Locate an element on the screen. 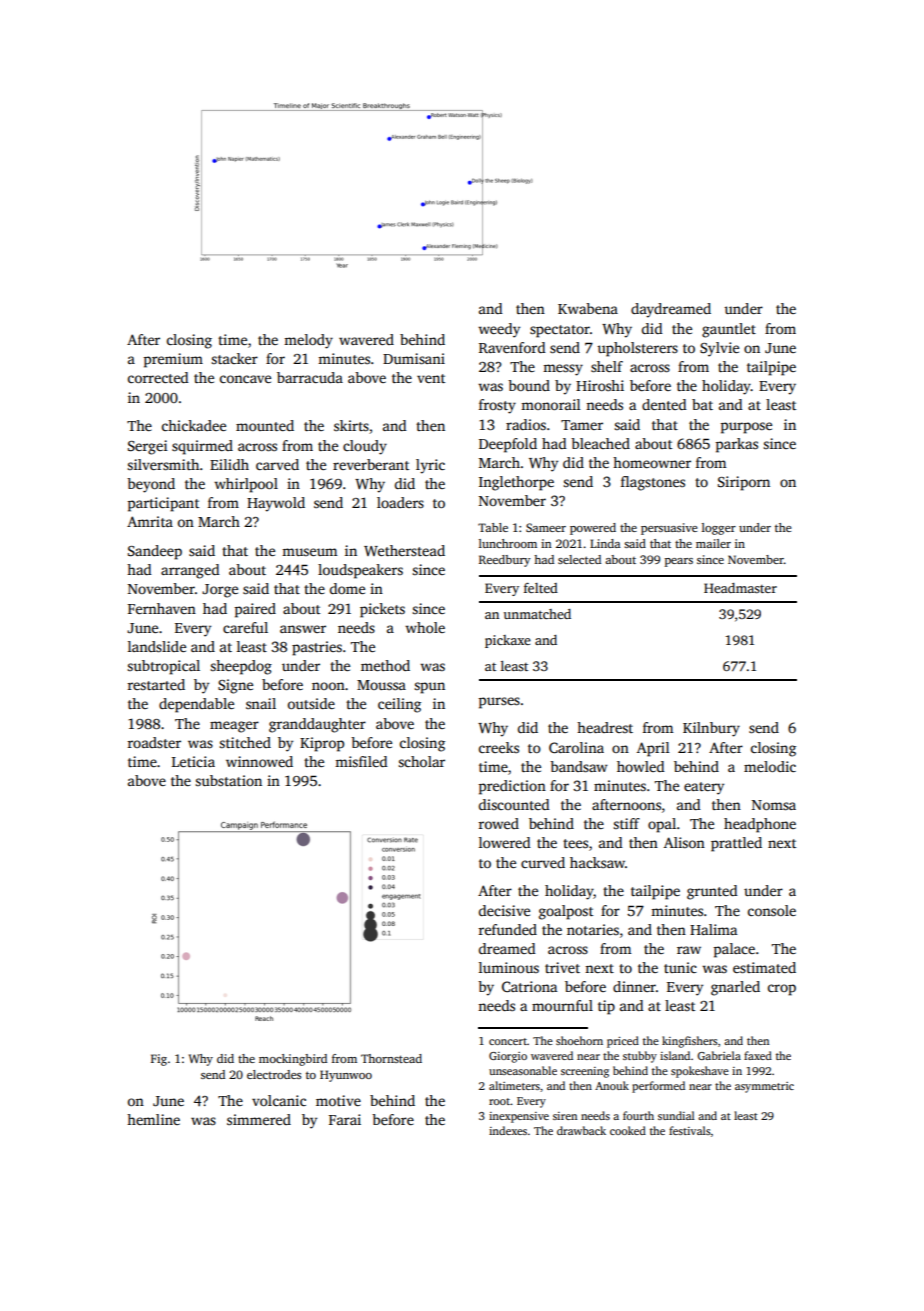 This screenshot has height=1311, width=924. purpose is located at coordinates (746, 428).
